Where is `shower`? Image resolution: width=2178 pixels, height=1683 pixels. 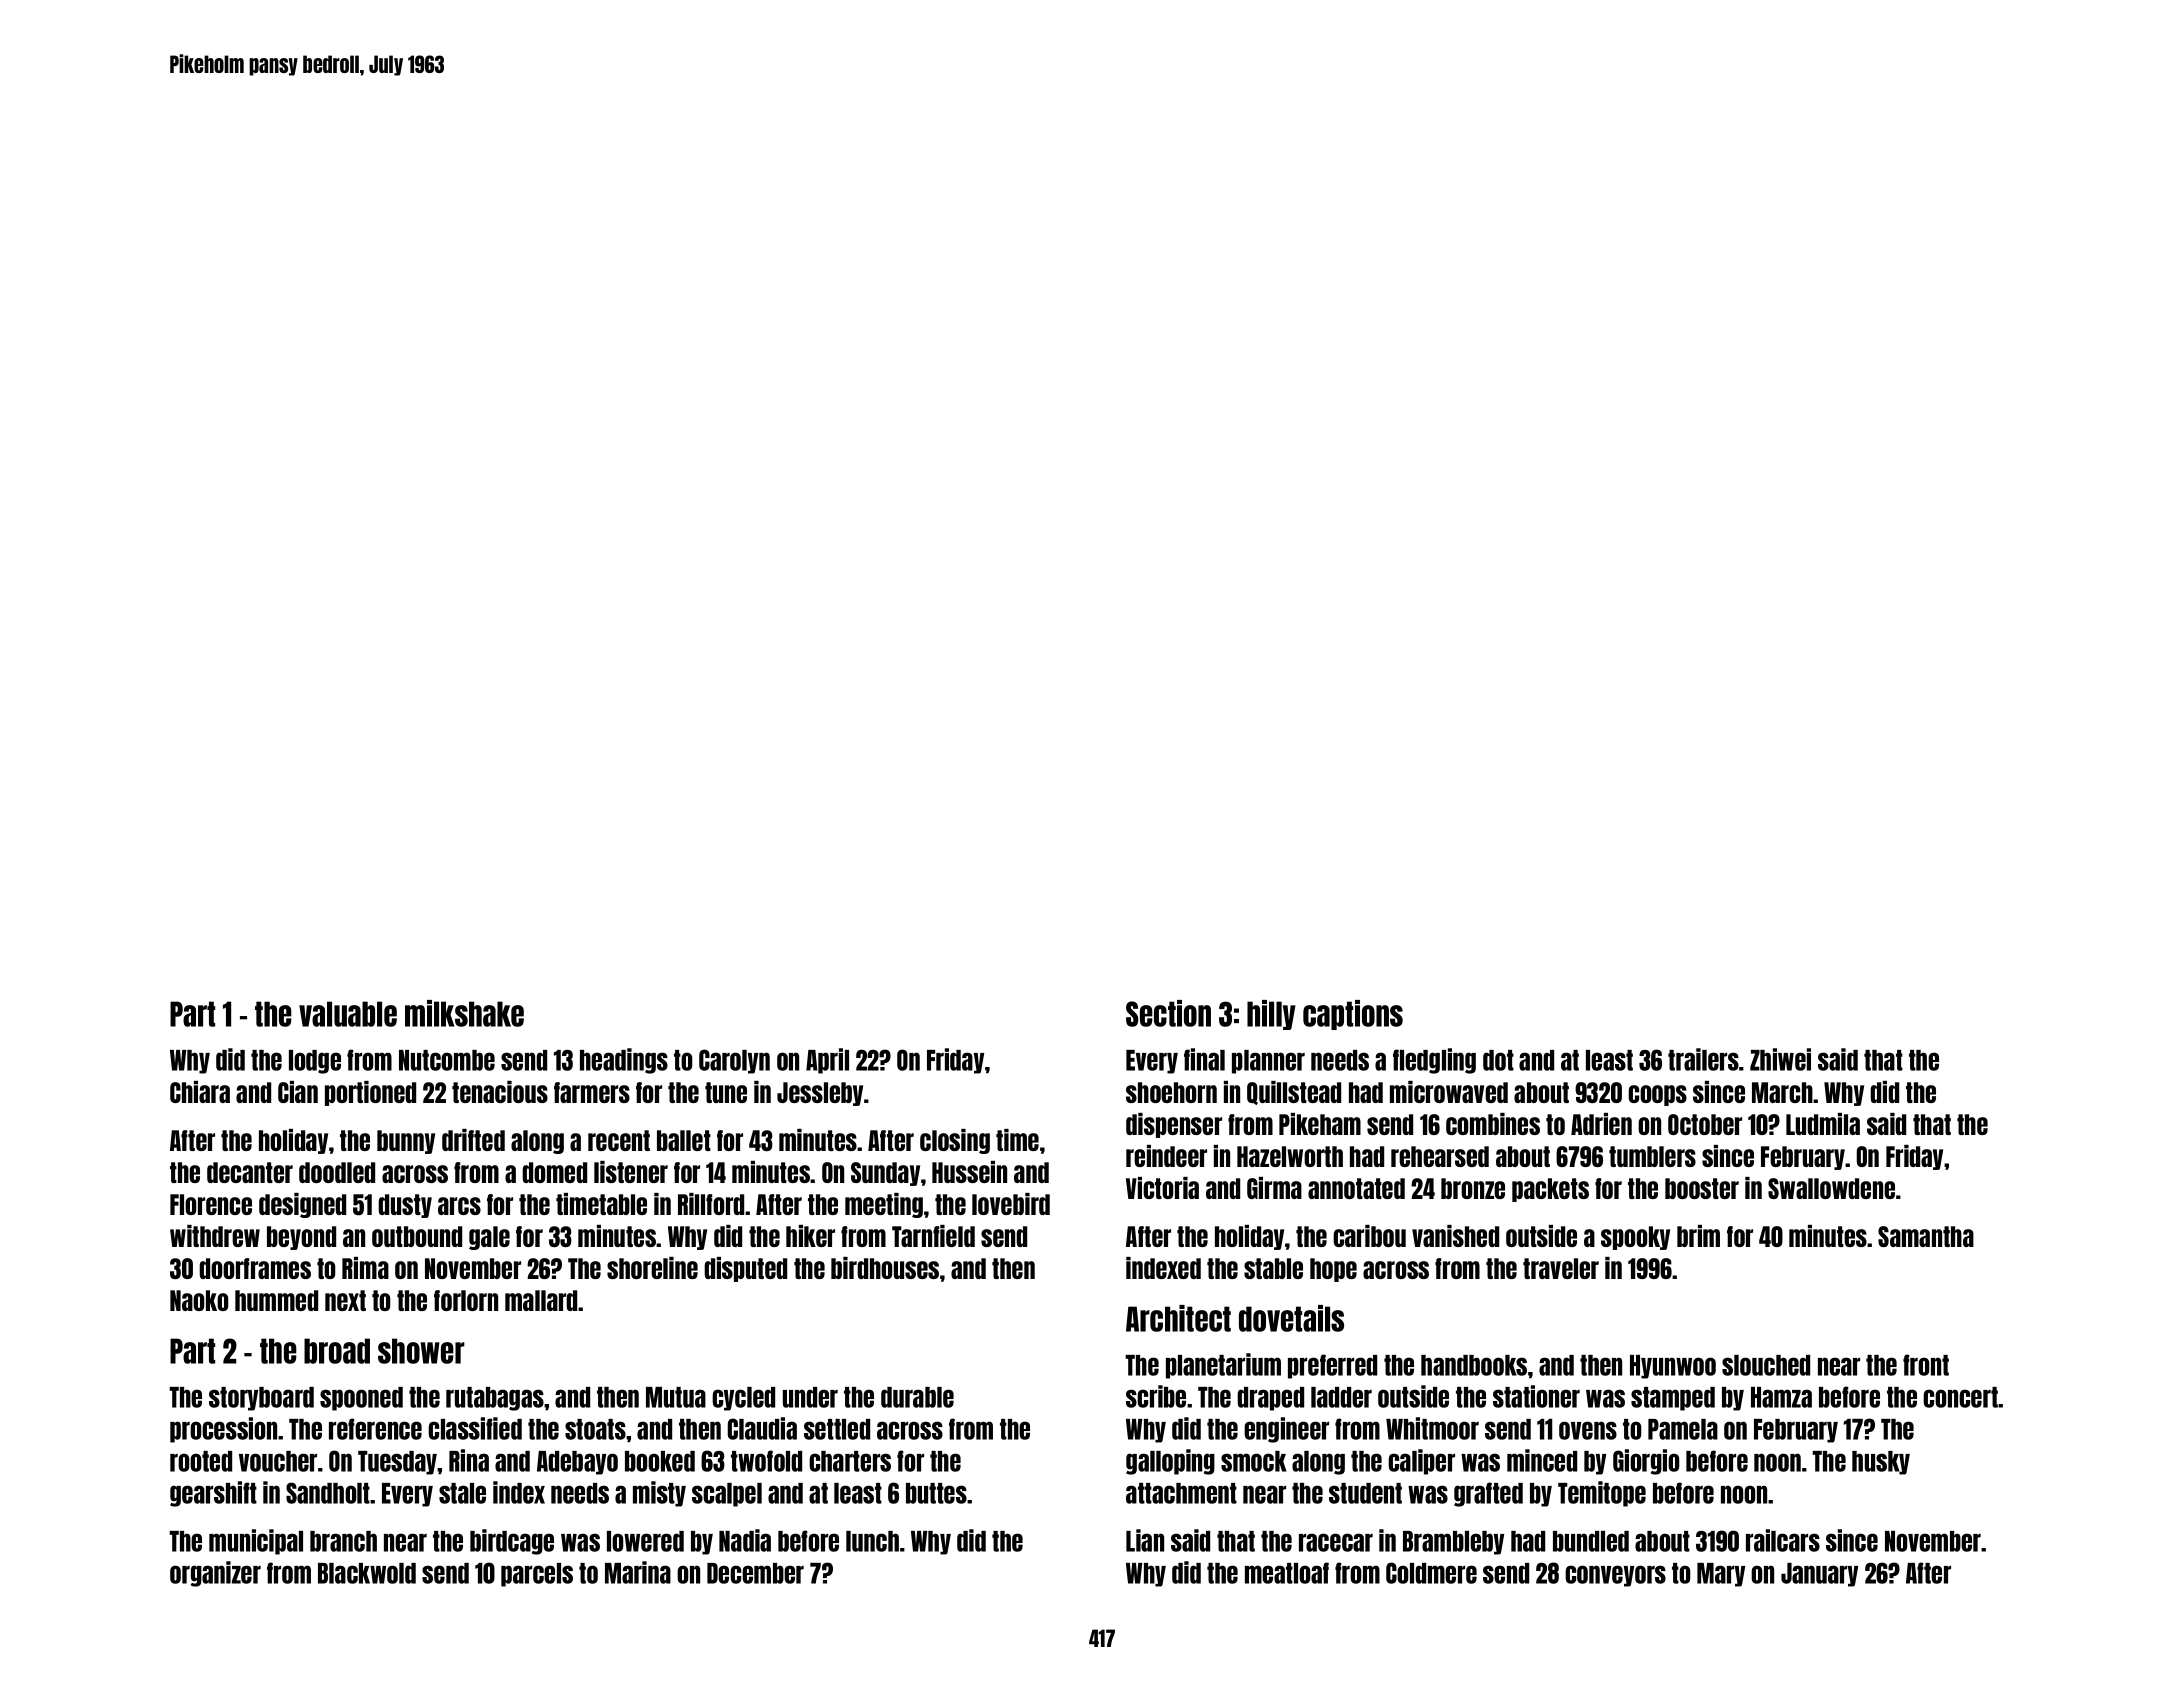 shower is located at coordinates (421, 1351).
